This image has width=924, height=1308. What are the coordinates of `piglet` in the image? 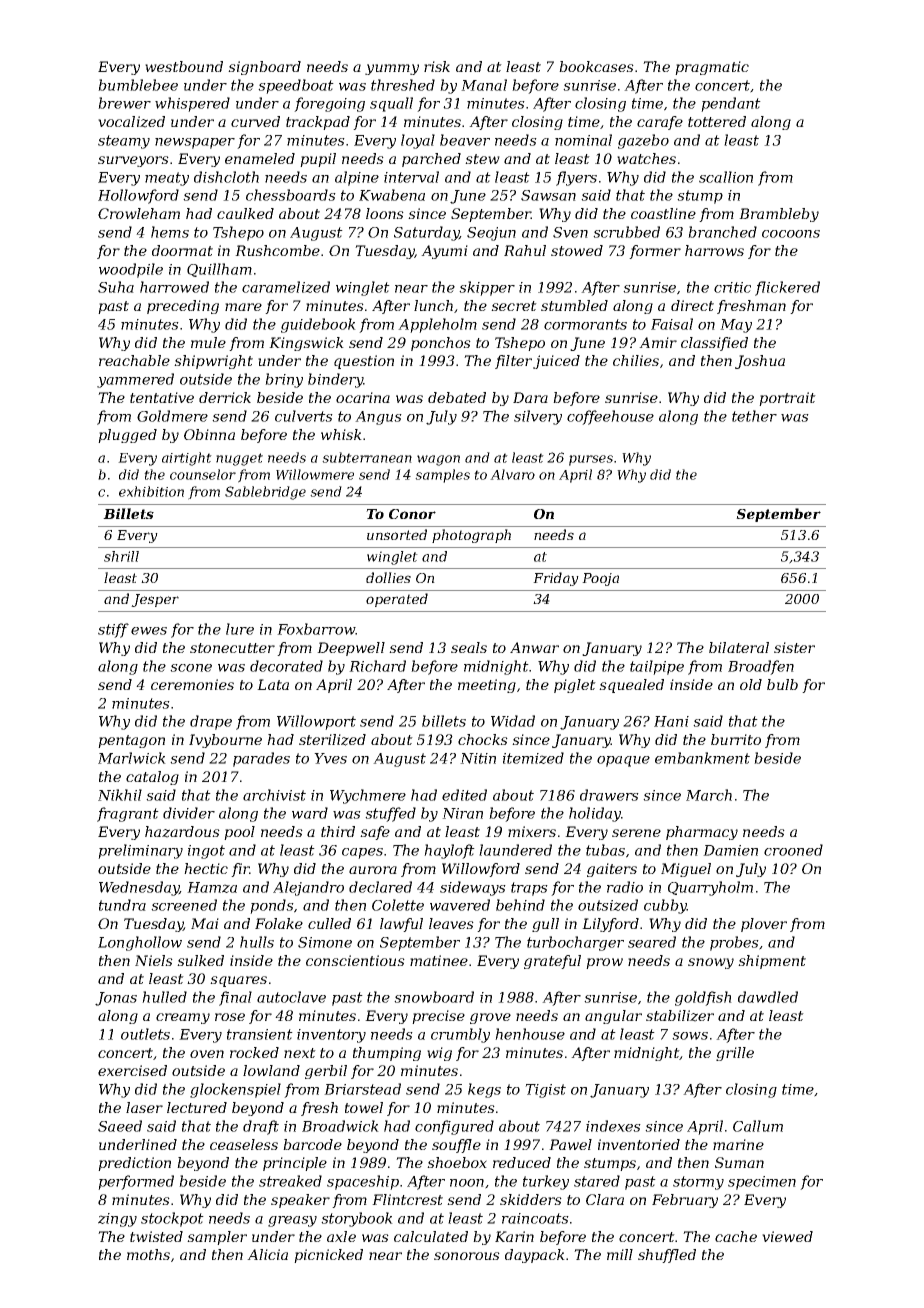 It's located at (575, 686).
